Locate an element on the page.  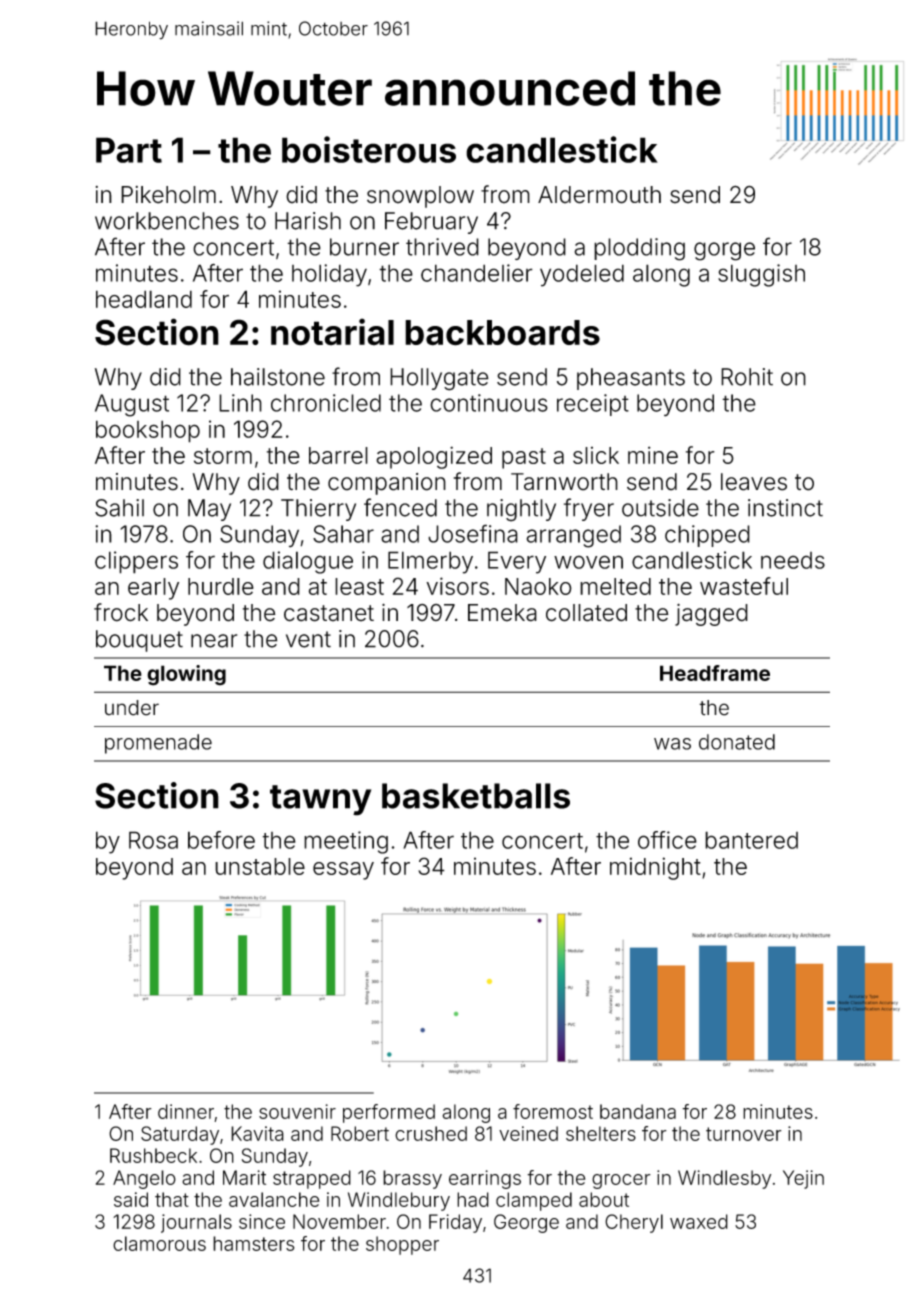
unstable is located at coordinates (260, 866).
